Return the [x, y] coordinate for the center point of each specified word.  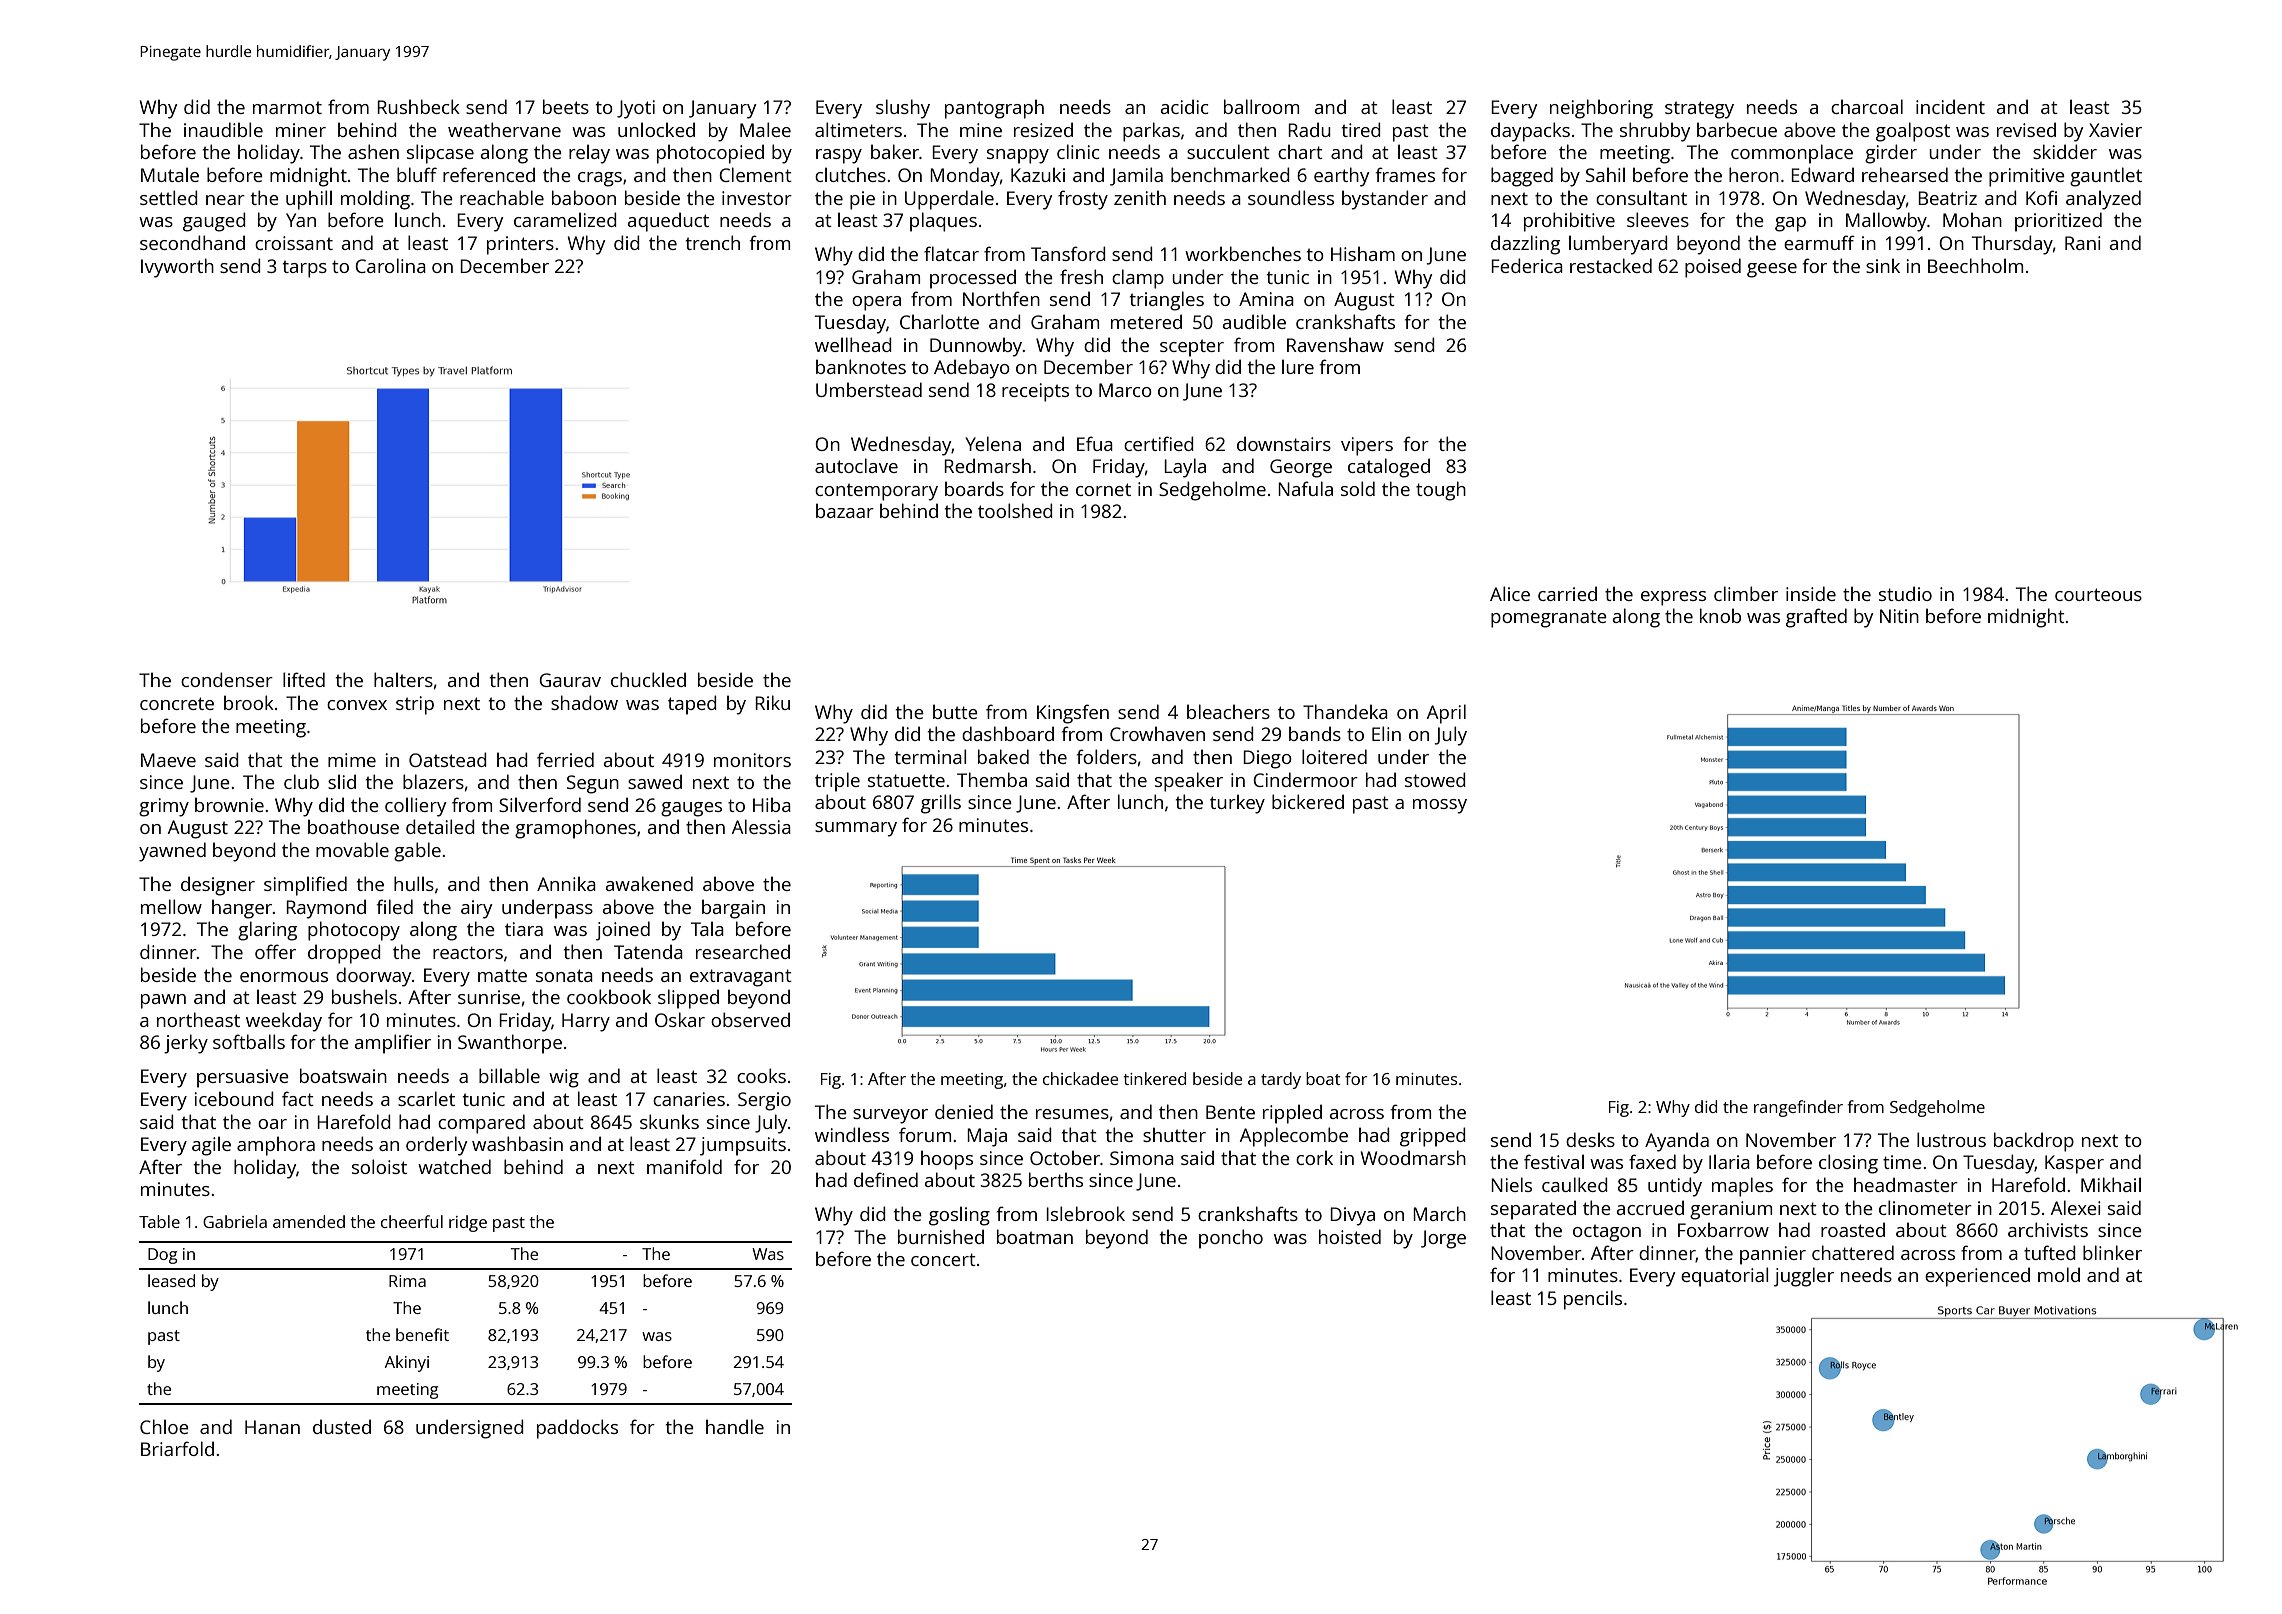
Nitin [1899, 616]
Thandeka [1345, 711]
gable [417, 852]
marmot [287, 107]
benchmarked [1230, 174]
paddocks [577, 1429]
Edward [1822, 174]
